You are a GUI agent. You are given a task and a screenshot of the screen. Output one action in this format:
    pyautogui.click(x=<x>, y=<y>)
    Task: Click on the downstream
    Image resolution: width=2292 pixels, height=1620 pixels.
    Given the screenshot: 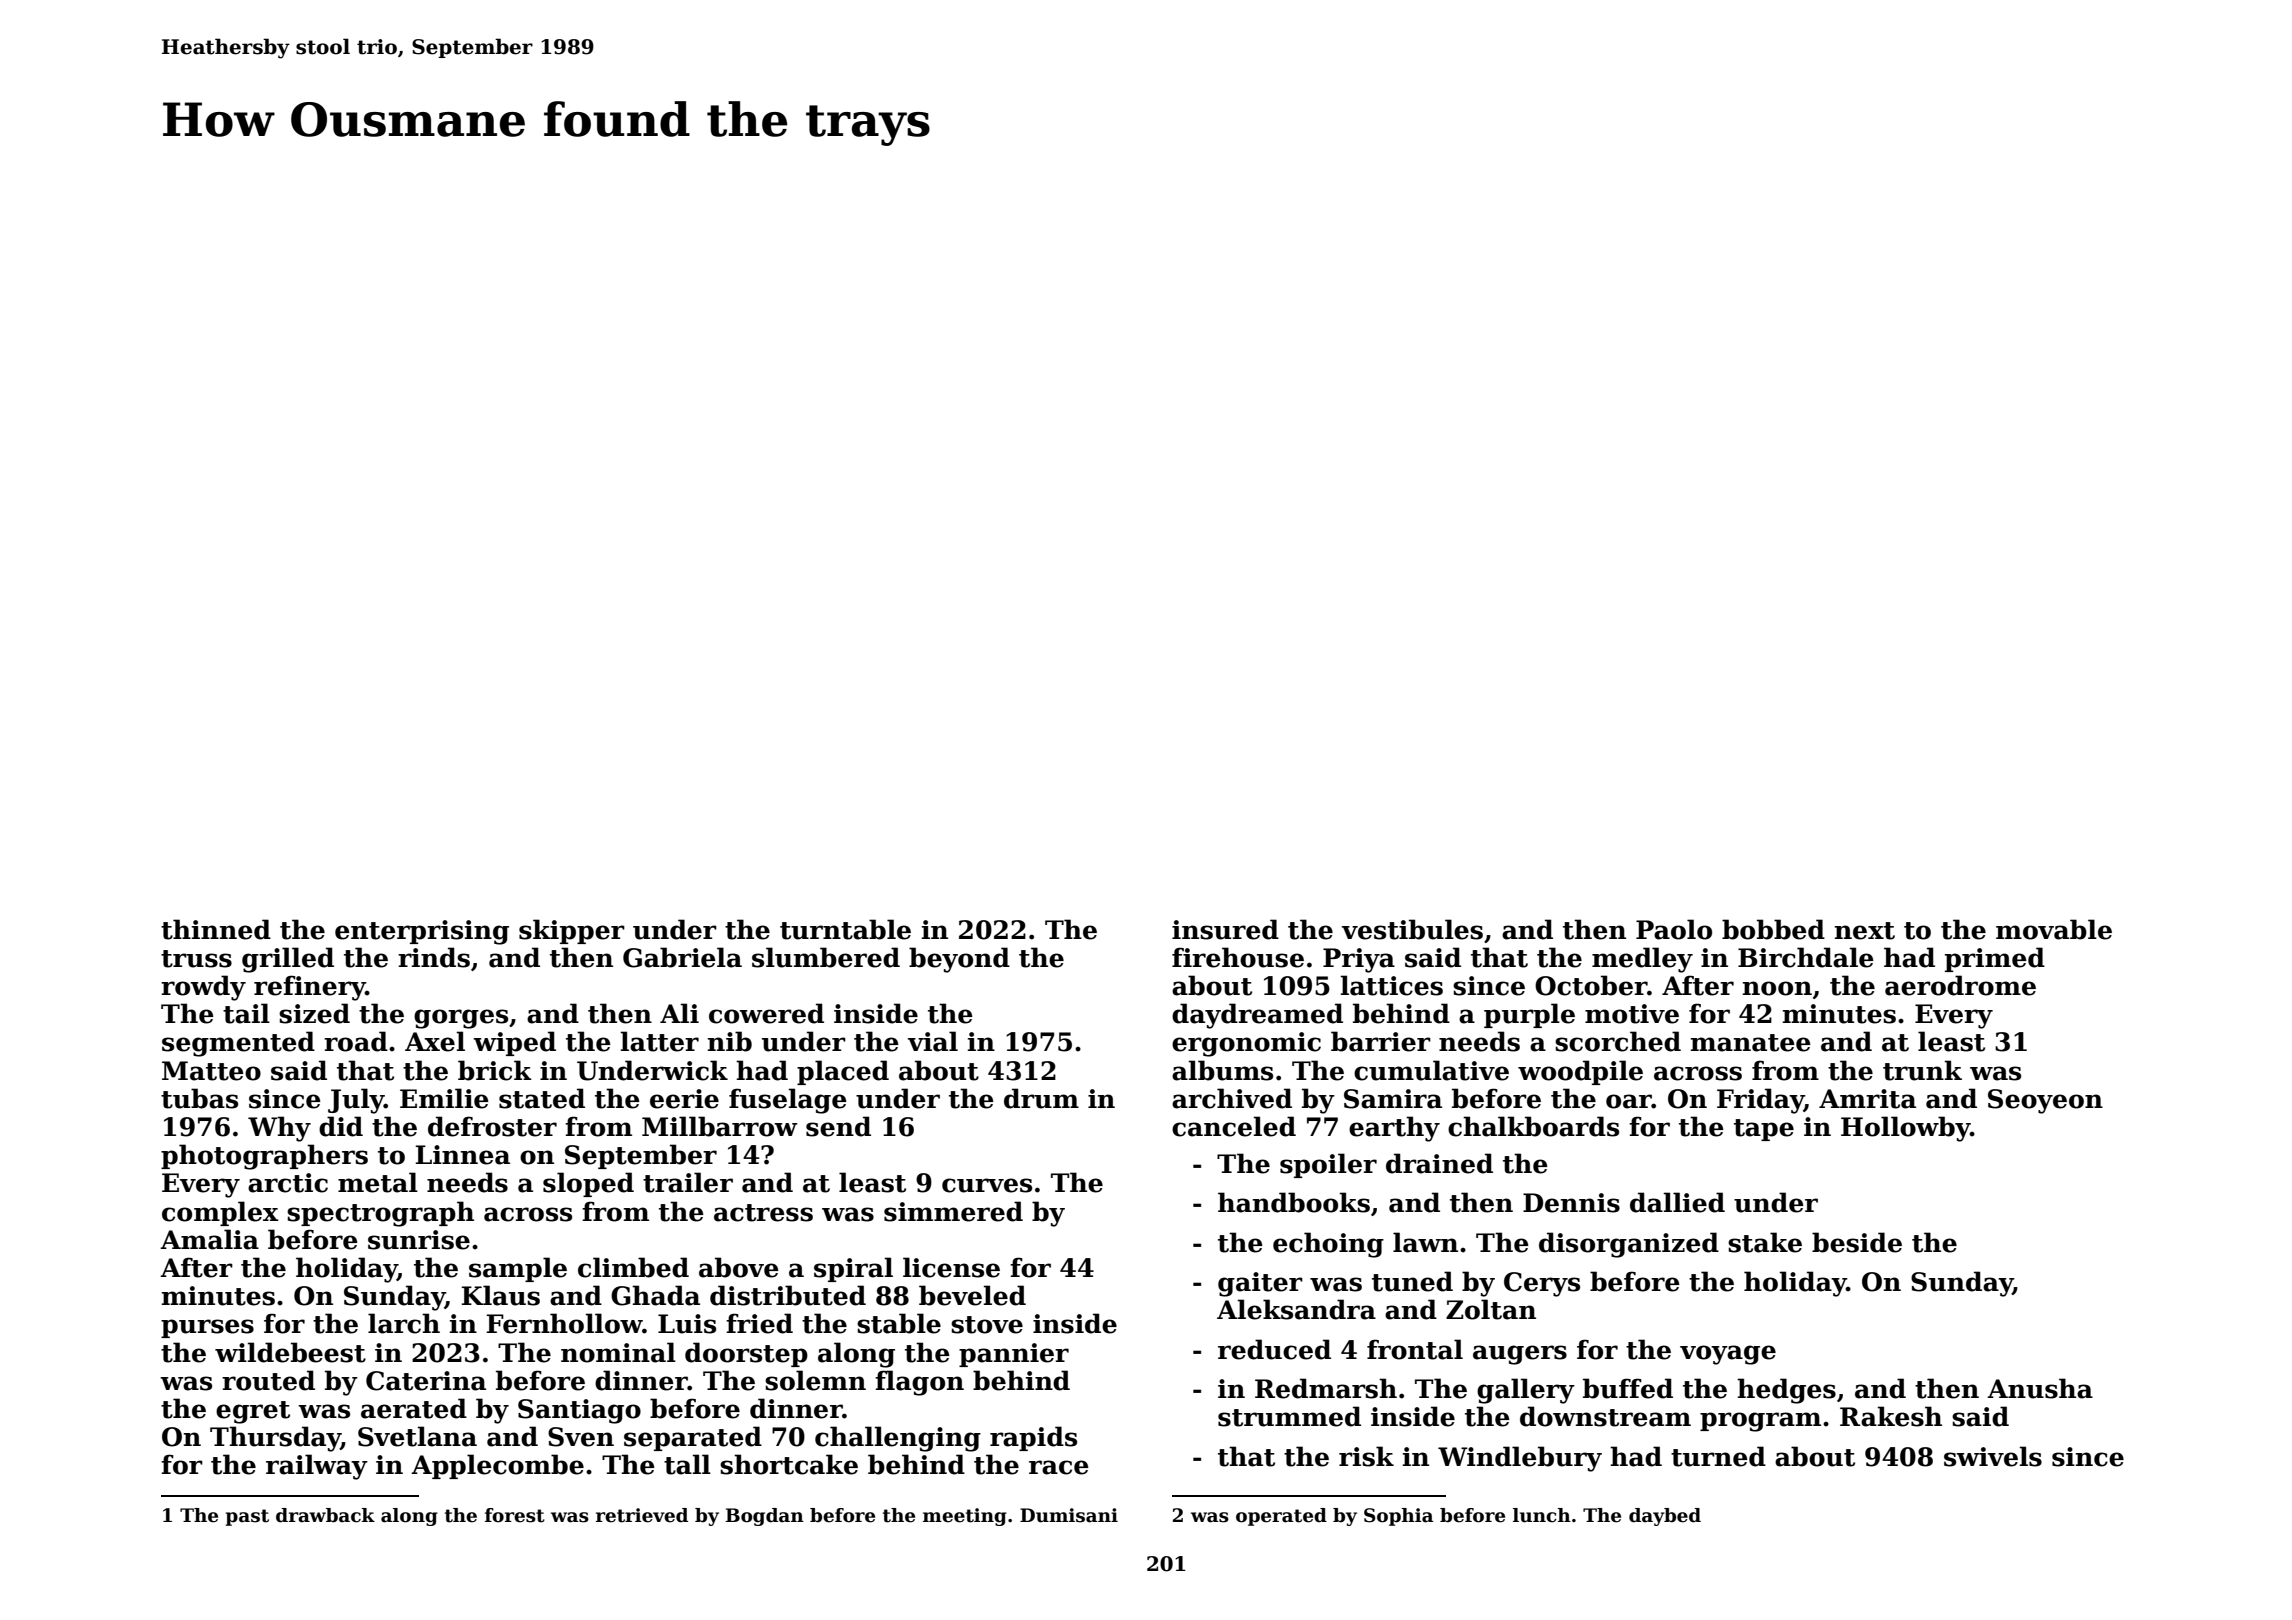 What is the action you would take?
    pyautogui.click(x=1605, y=1416)
